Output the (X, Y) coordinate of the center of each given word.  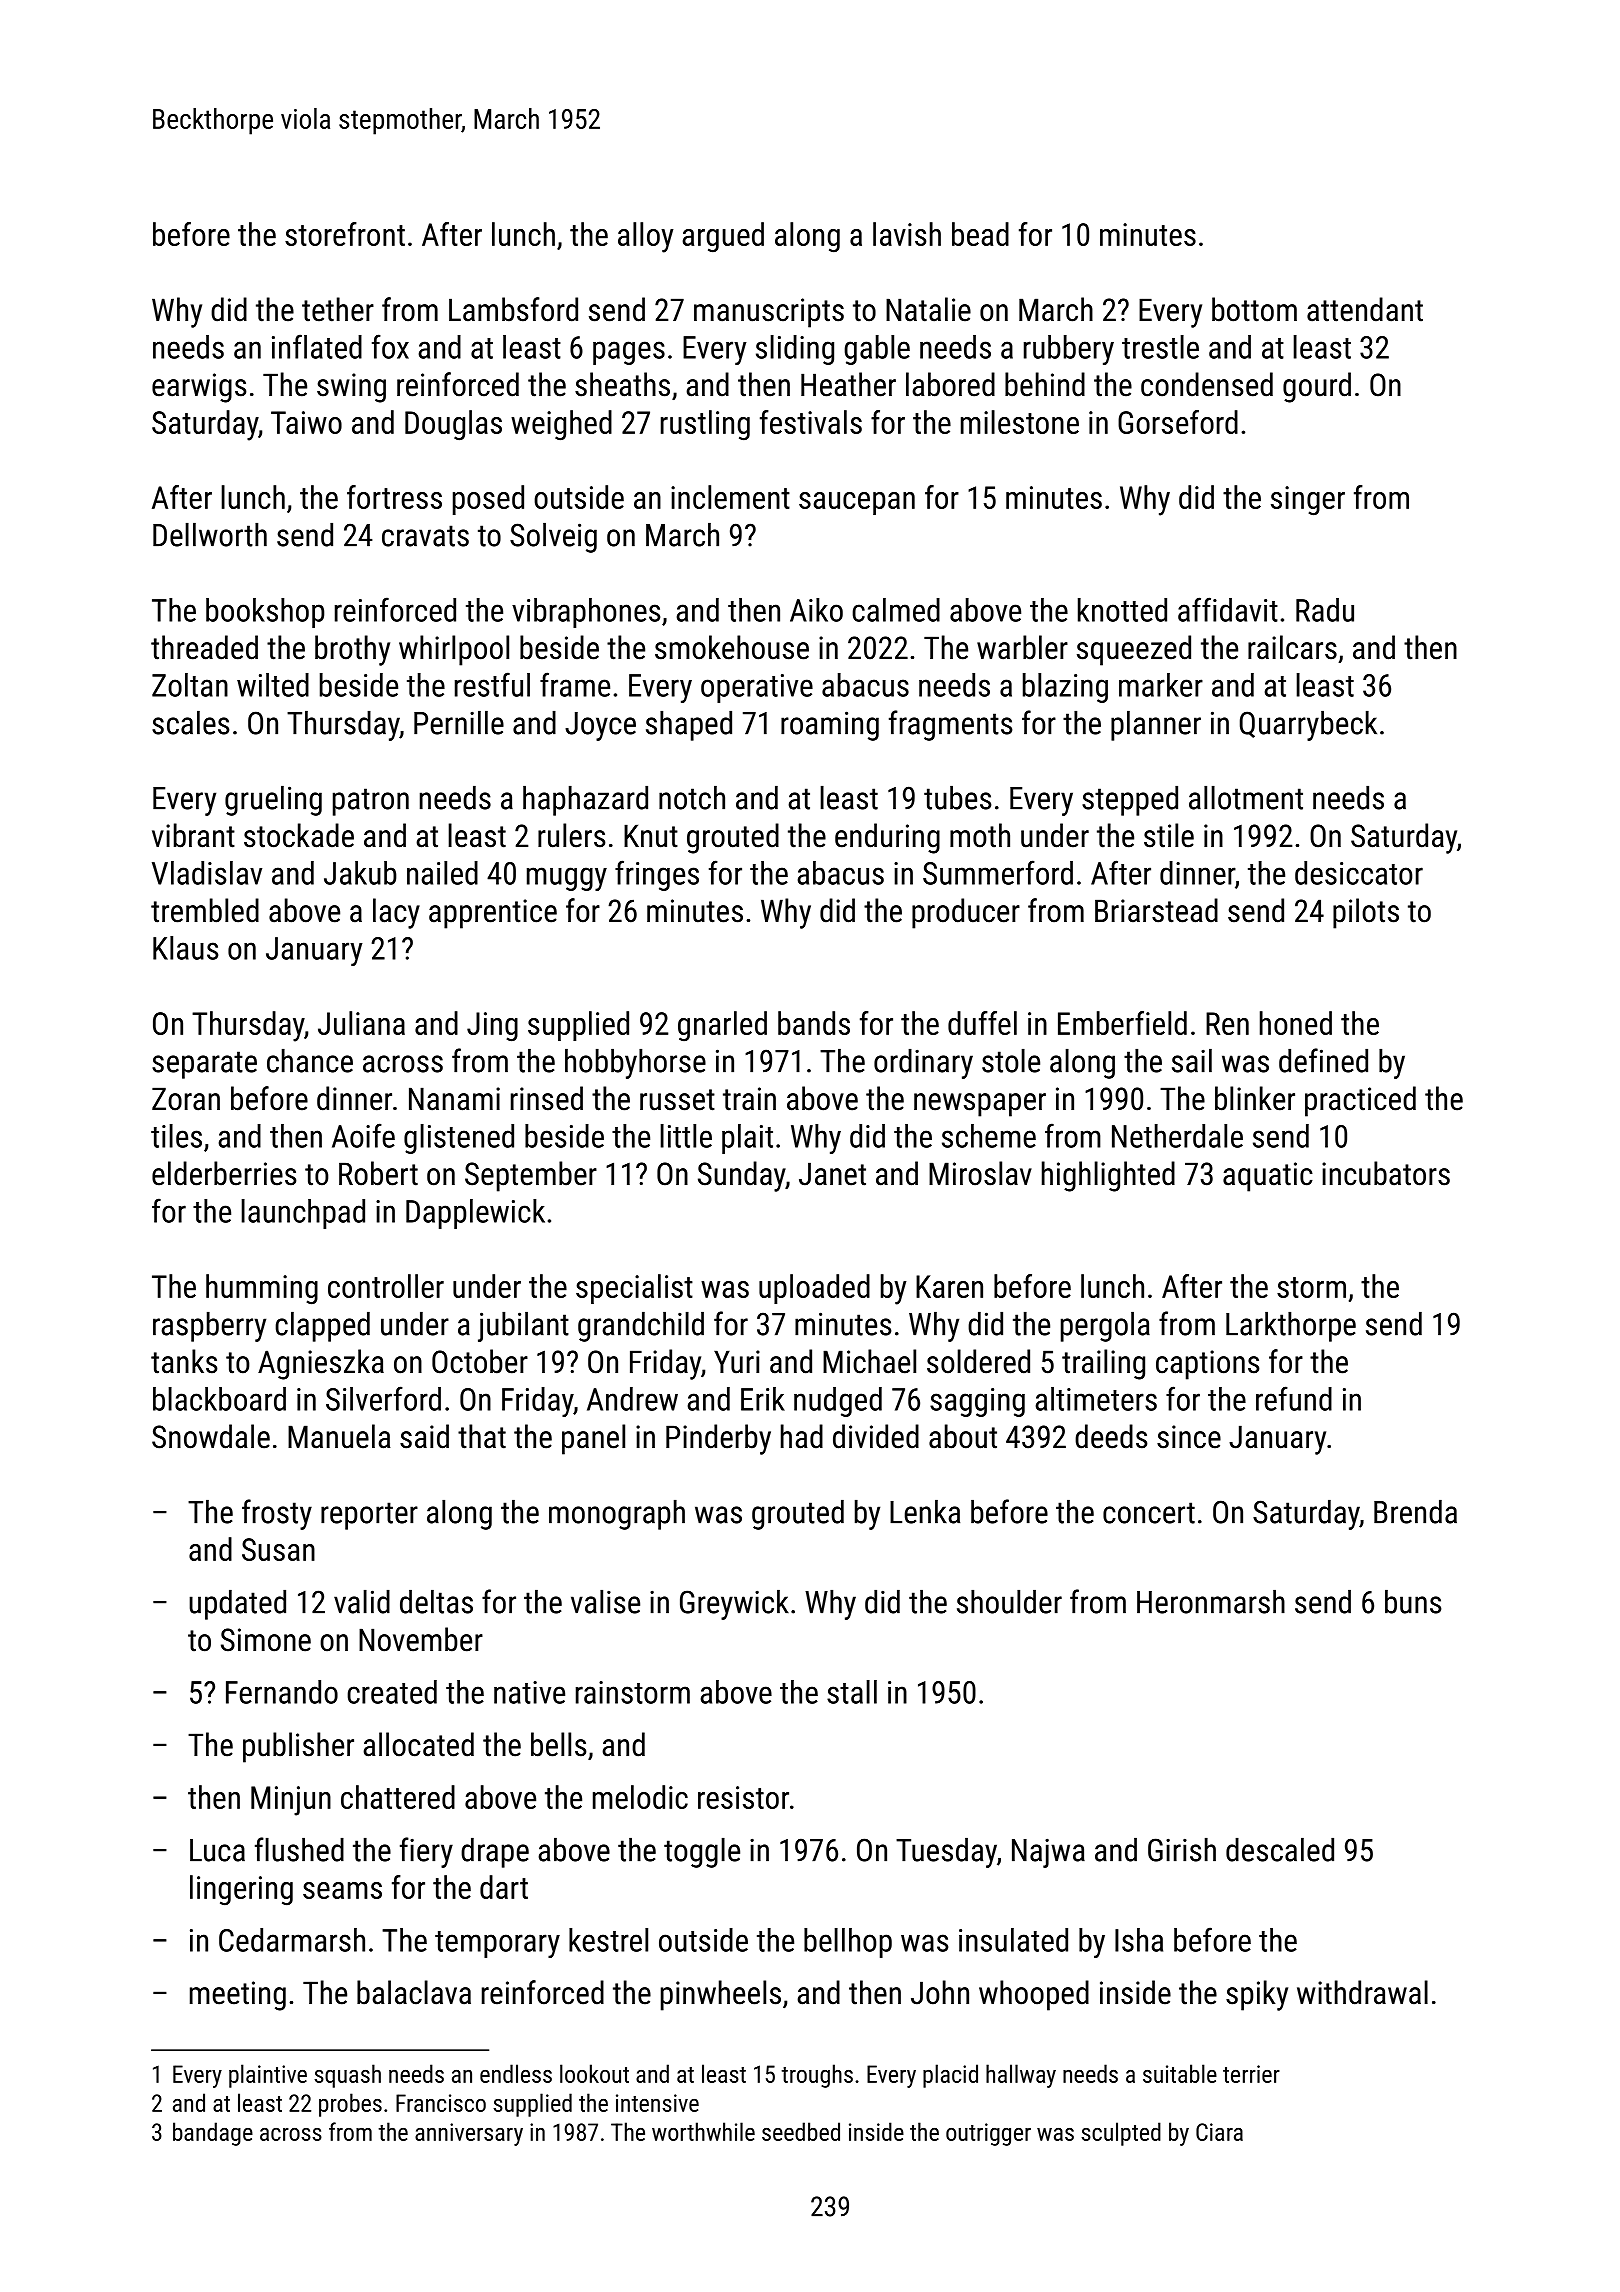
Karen (949, 1286)
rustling (705, 425)
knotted (1122, 610)
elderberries (224, 1173)
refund (1294, 1398)
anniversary (469, 2134)
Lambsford (513, 309)
